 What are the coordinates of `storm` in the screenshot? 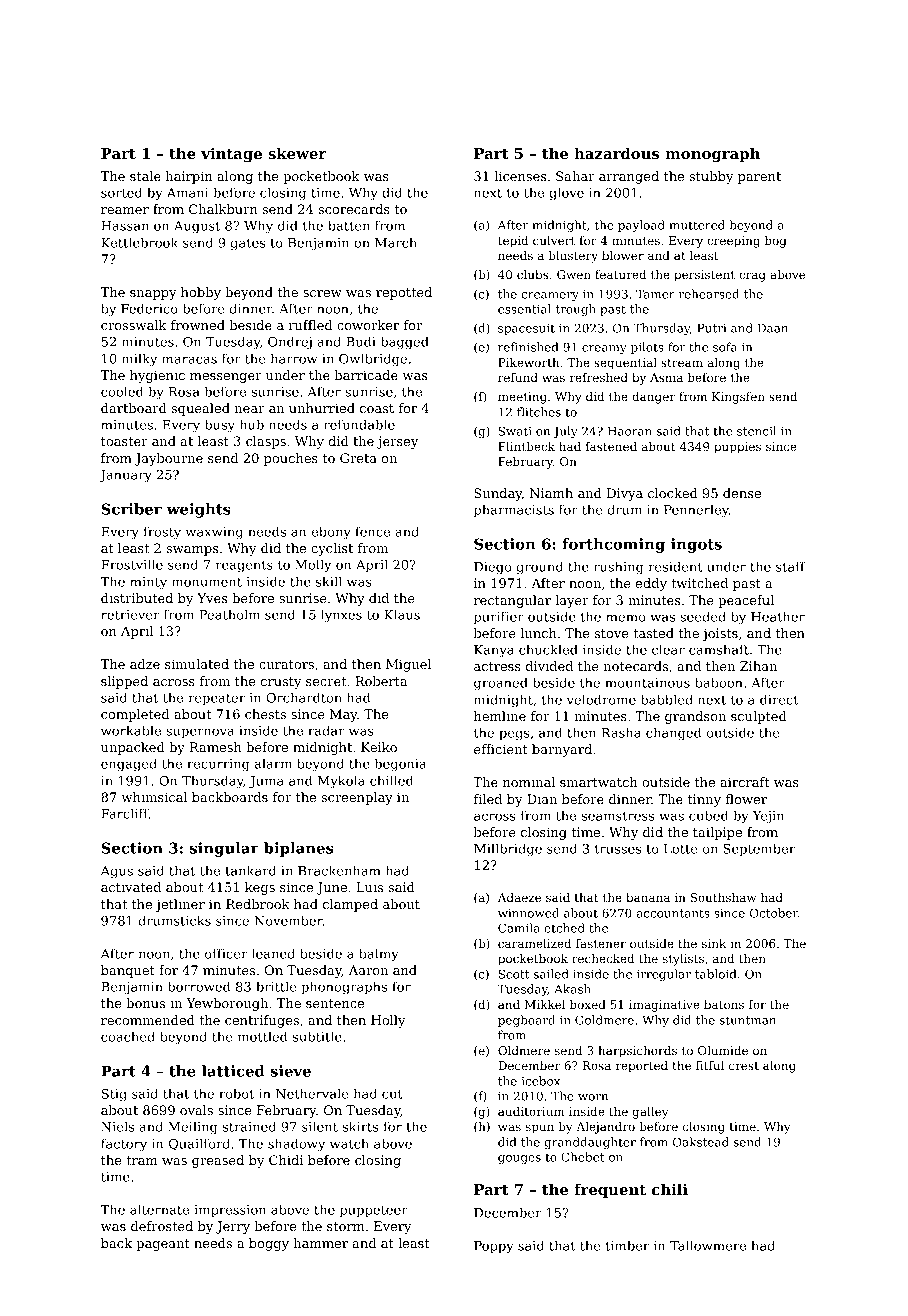 It's located at (346, 1226).
